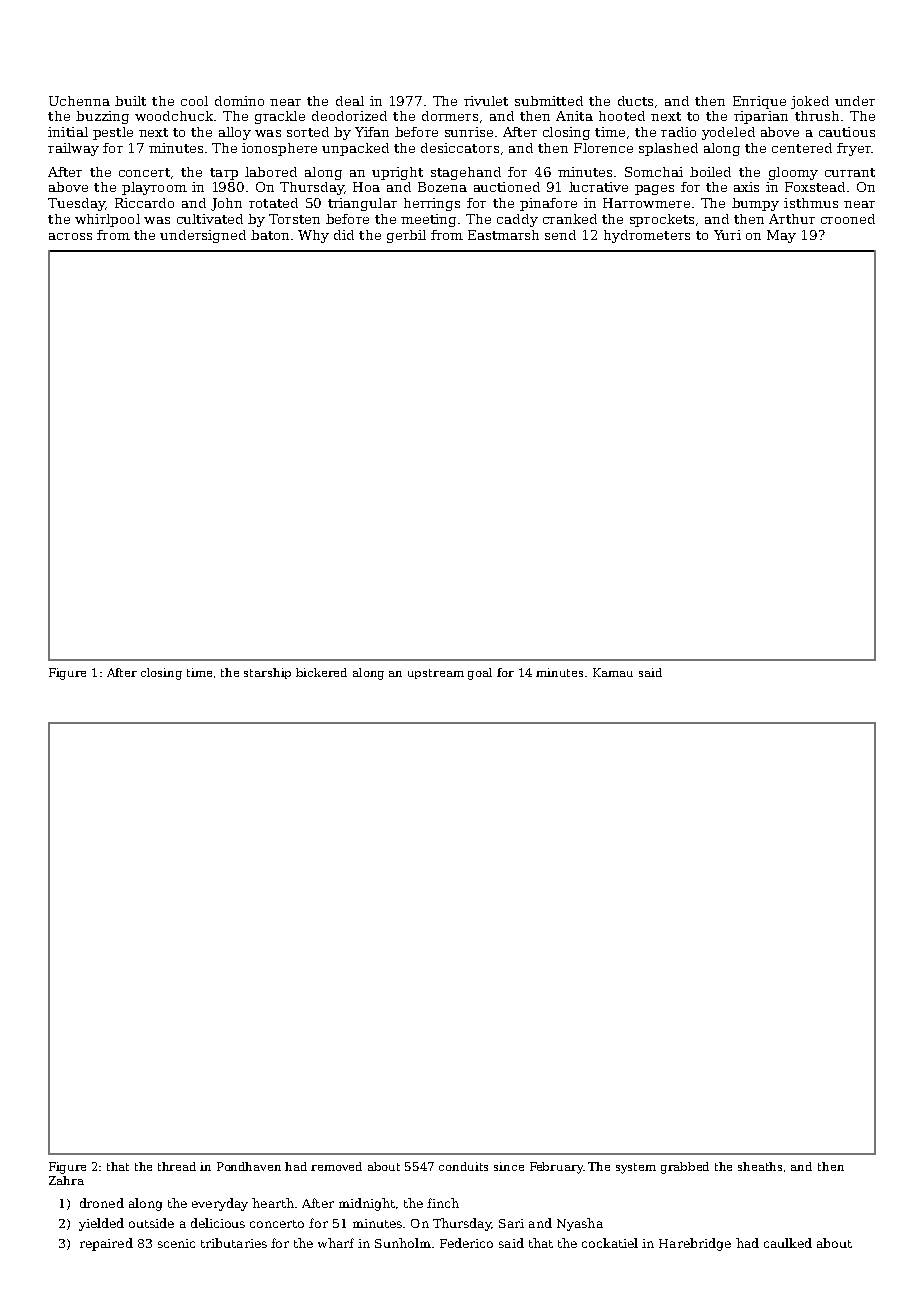 This screenshot has width=924, height=1308. Describe the element at coordinates (220, 1204) in the screenshot. I see `everyday` at that location.
